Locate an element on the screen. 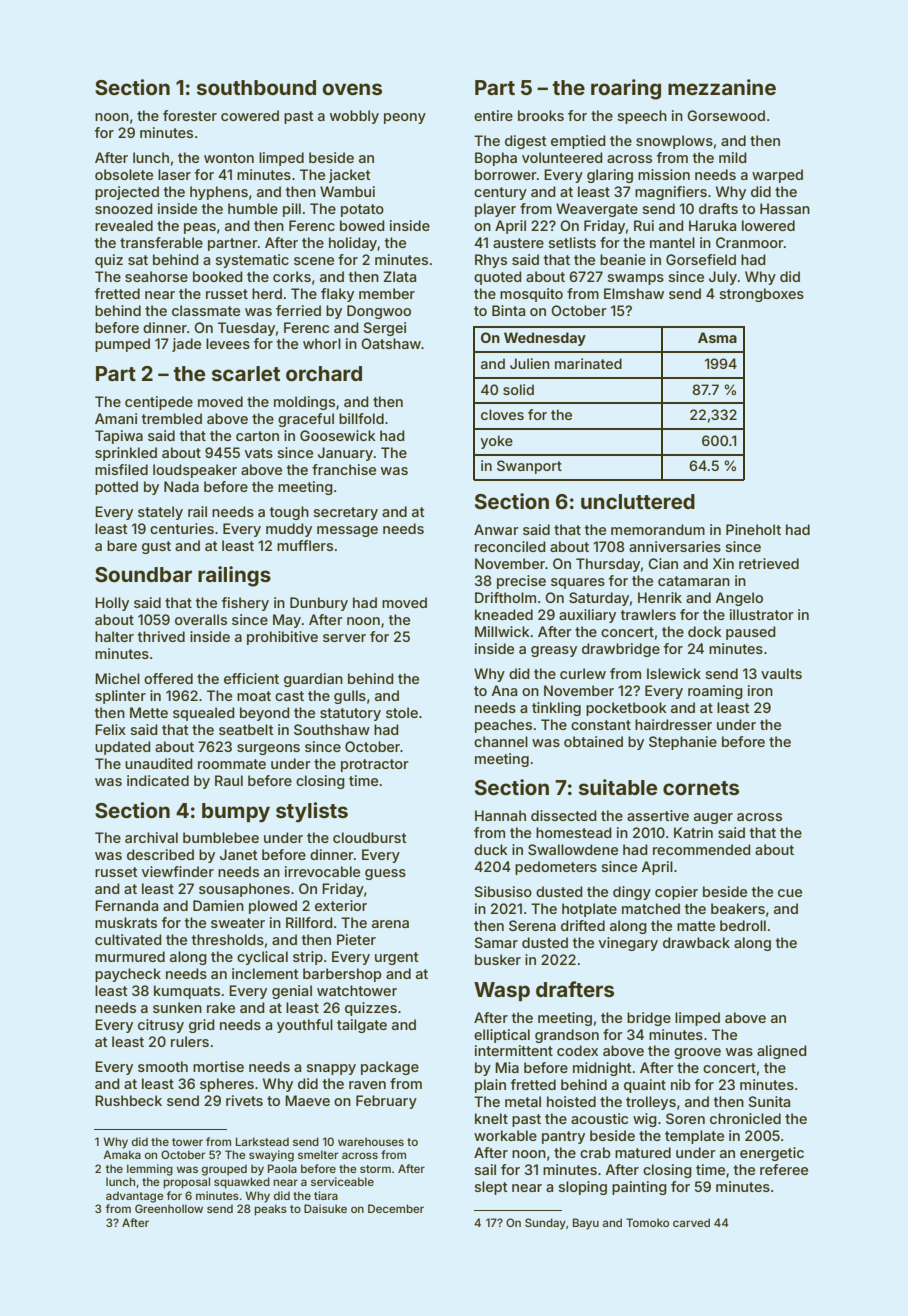 The image size is (908, 1316). fishery is located at coordinates (245, 604).
